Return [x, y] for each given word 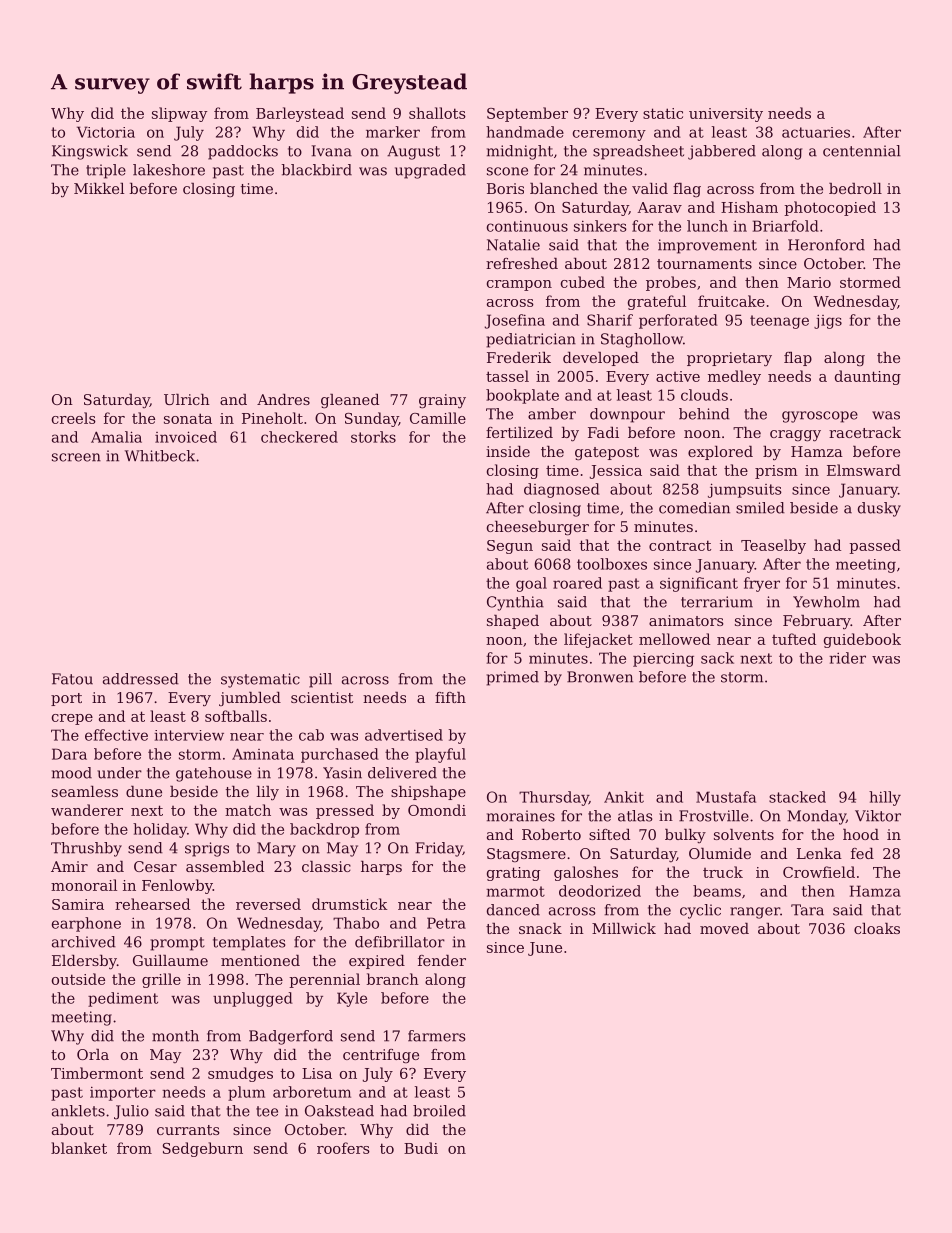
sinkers [600, 226]
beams [717, 891]
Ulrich [187, 399]
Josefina [515, 321]
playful [440, 755]
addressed [141, 679]
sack [717, 658]
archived [84, 942]
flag [687, 190]
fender [442, 960]
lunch [707, 226]
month [175, 1036]
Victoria [106, 132]
